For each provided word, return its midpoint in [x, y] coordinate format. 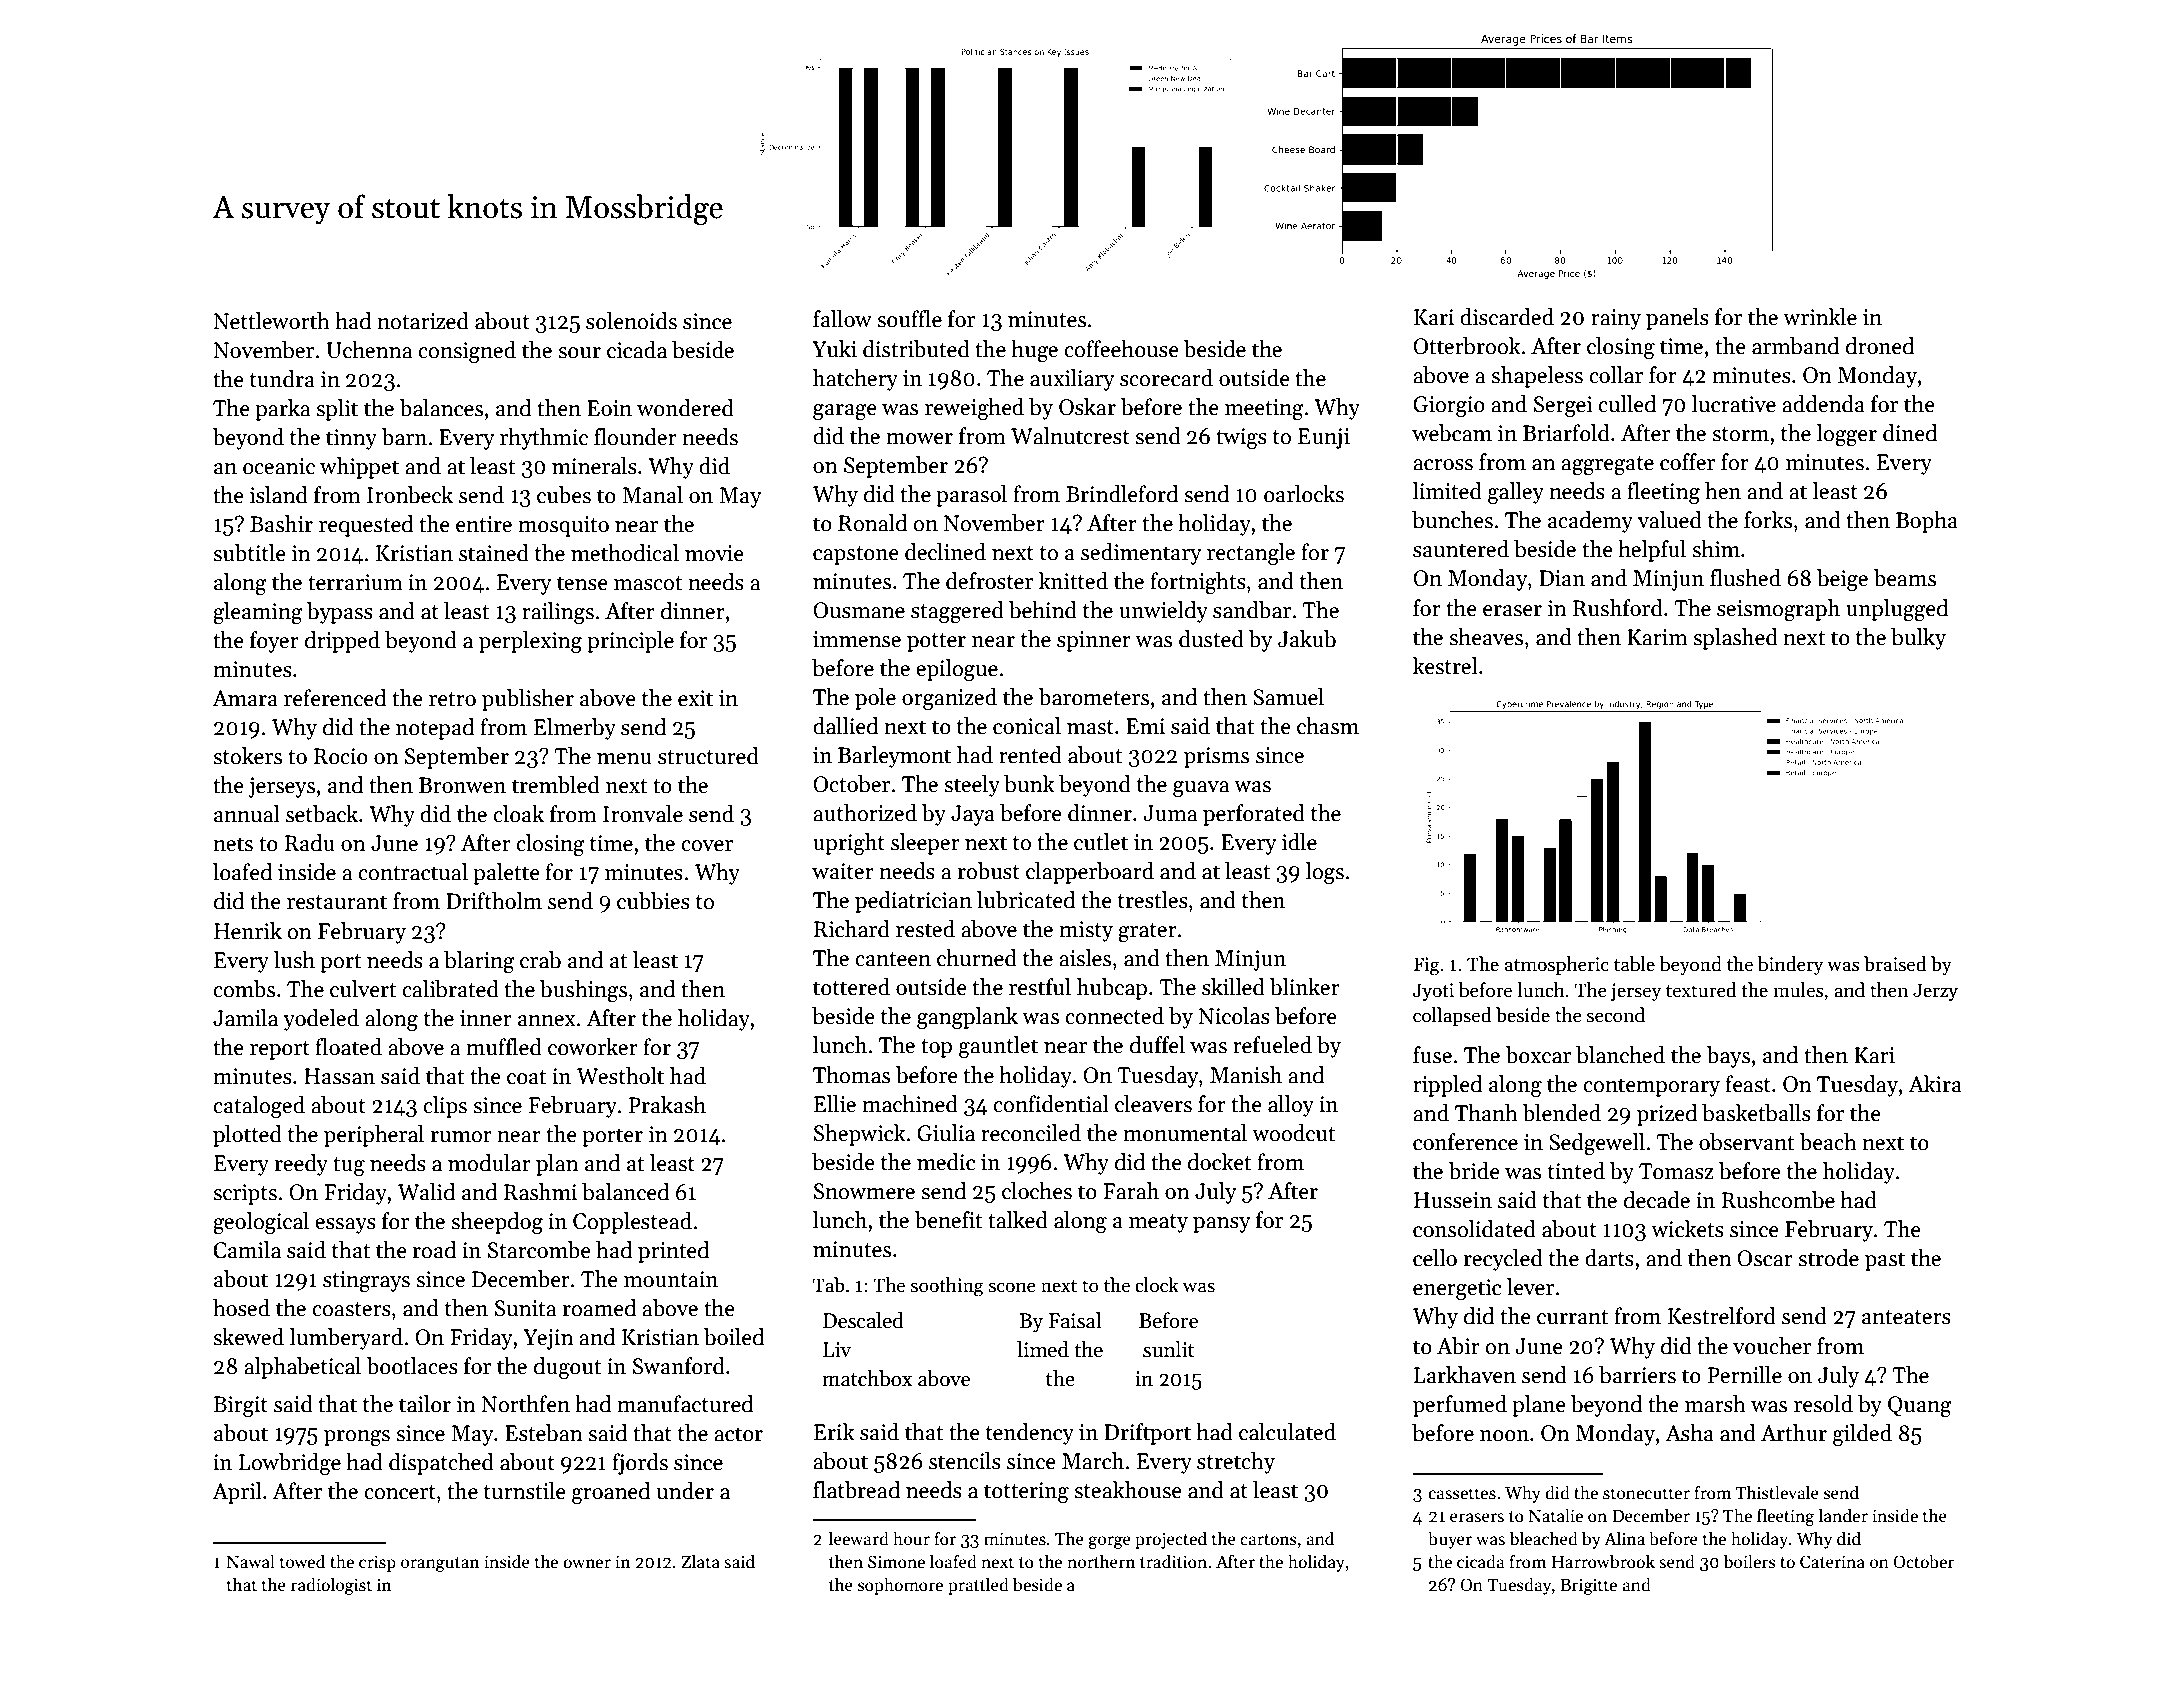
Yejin [548, 1339]
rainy [1616, 319]
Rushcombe [1778, 1200]
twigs [1241, 438]
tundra [282, 379]
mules [1798, 990]
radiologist [331, 1586]
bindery [1790, 965]
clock [1157, 1285]
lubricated [1026, 900]
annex [547, 1021]
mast [1090, 727]
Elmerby [575, 729]
